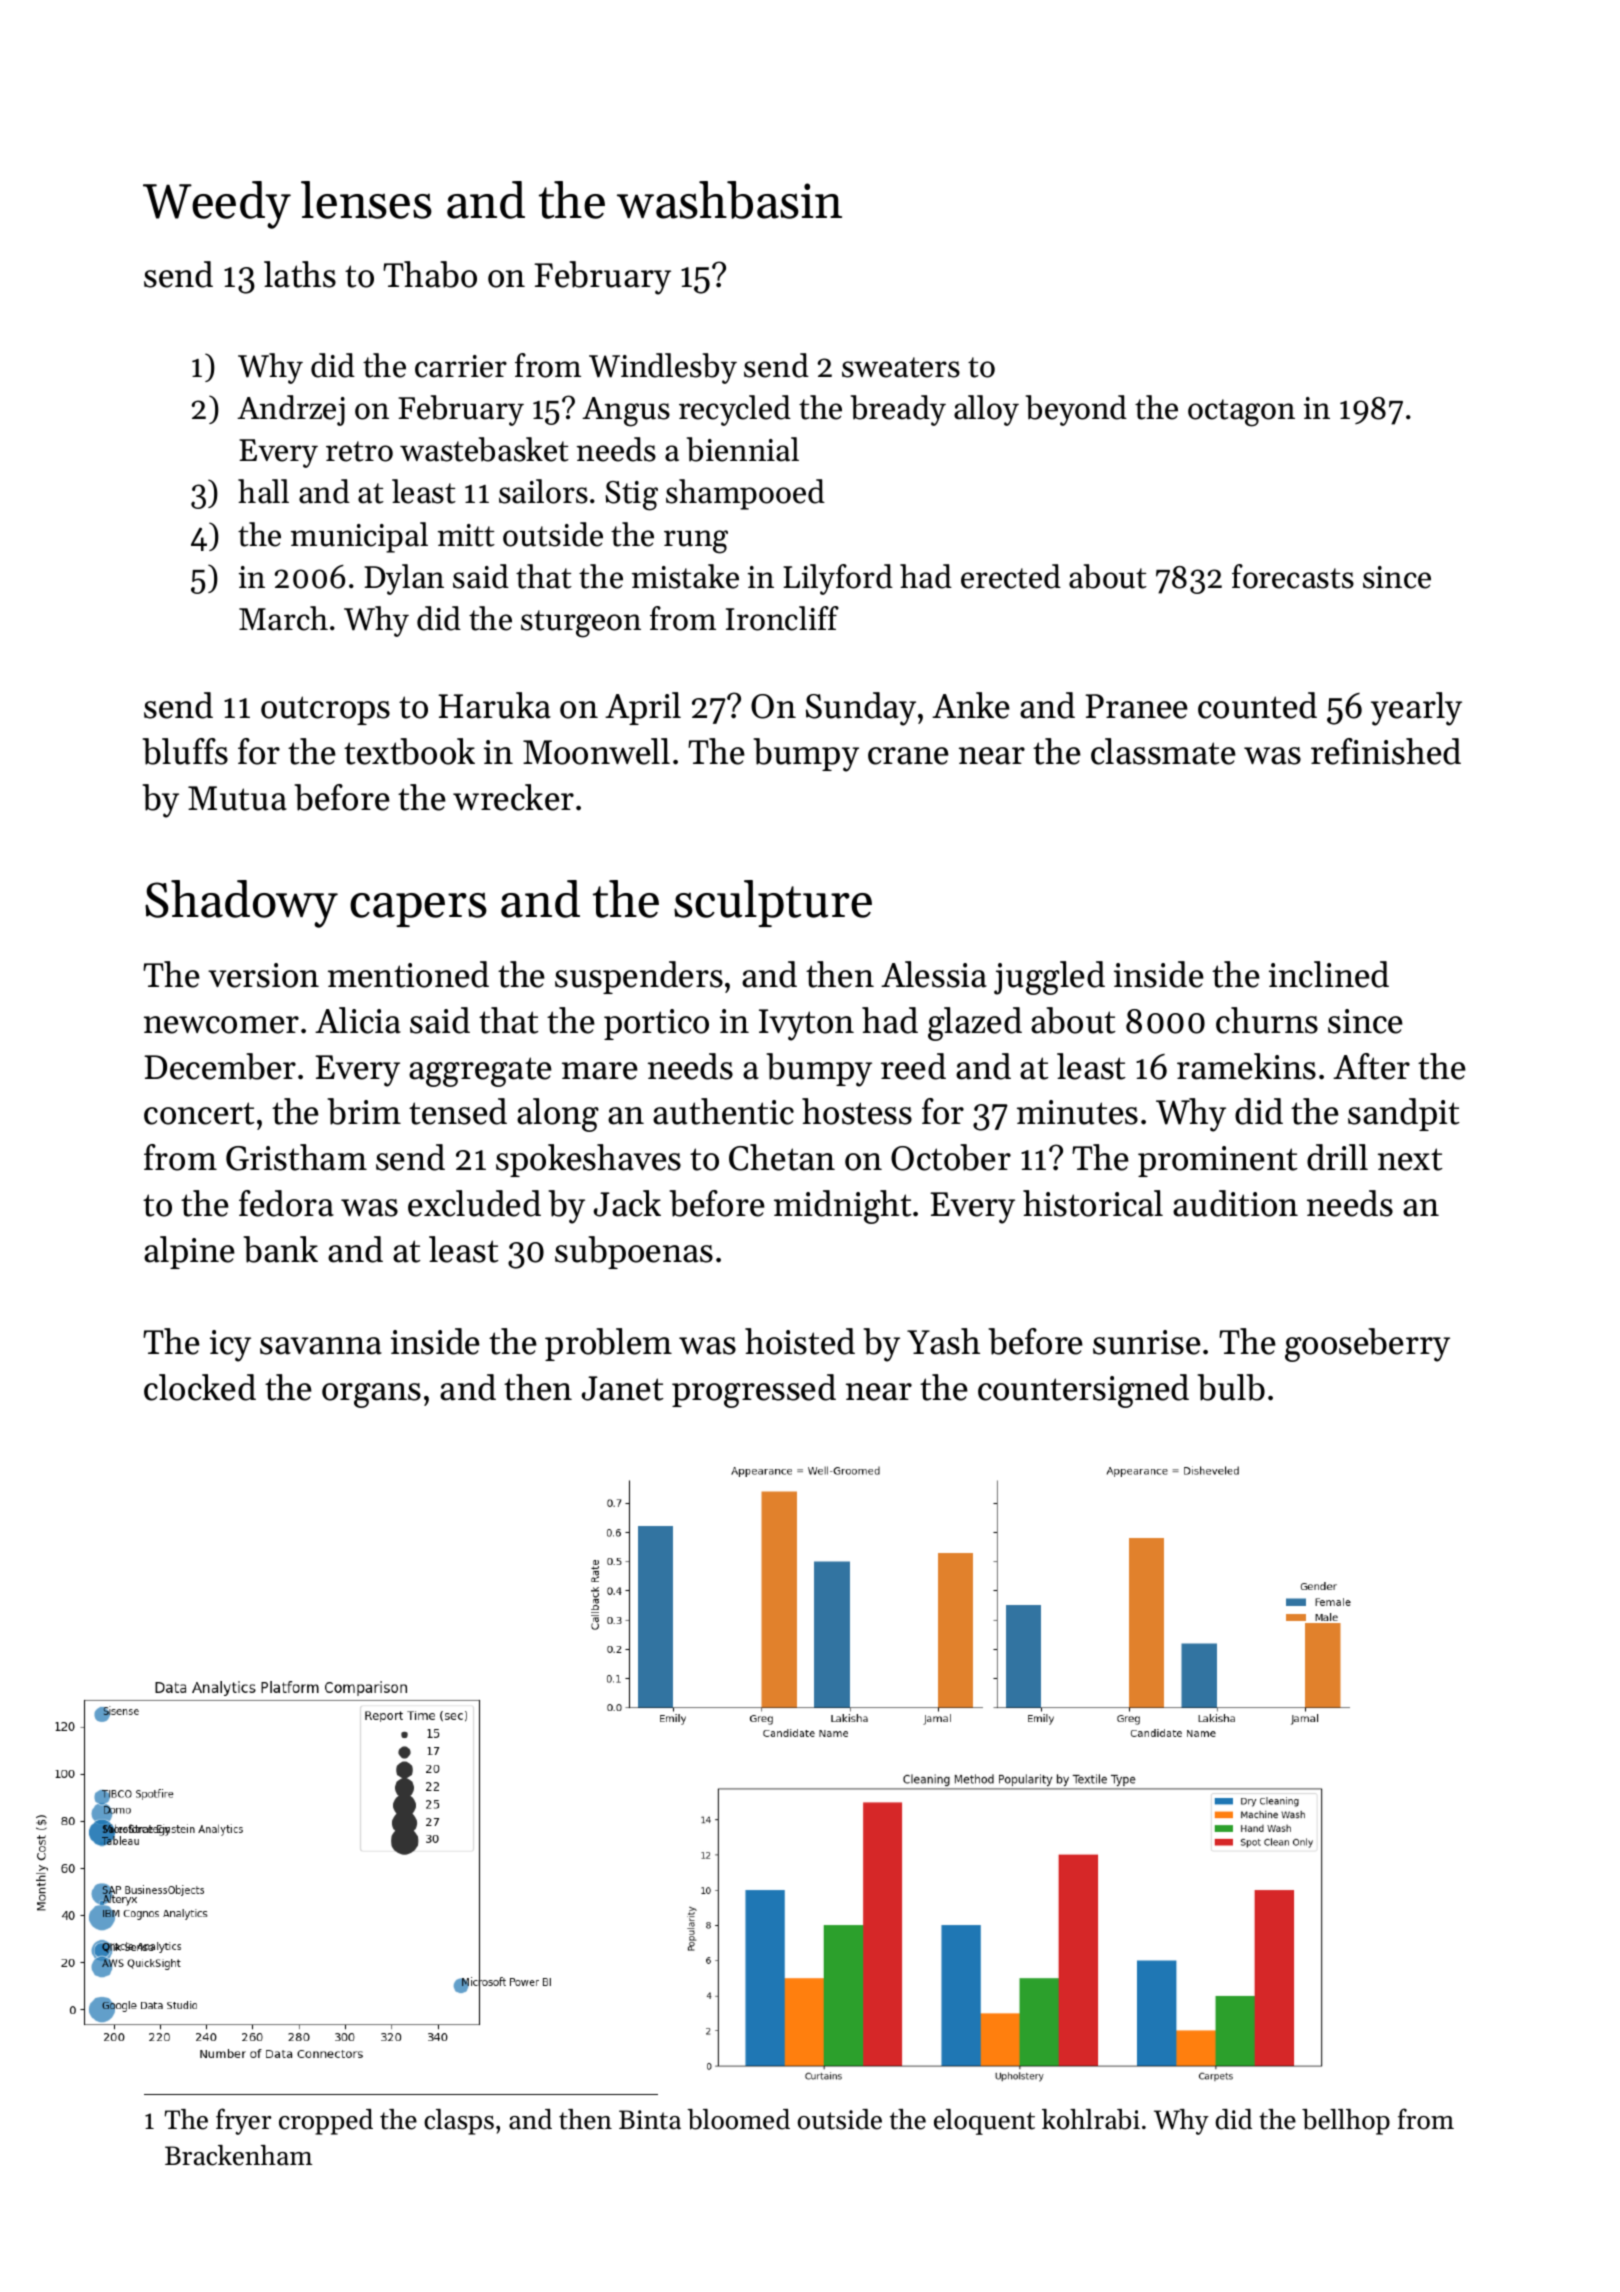  What do you see at coordinates (1091, 2119) in the image?
I see `kohlrabi` at bounding box center [1091, 2119].
